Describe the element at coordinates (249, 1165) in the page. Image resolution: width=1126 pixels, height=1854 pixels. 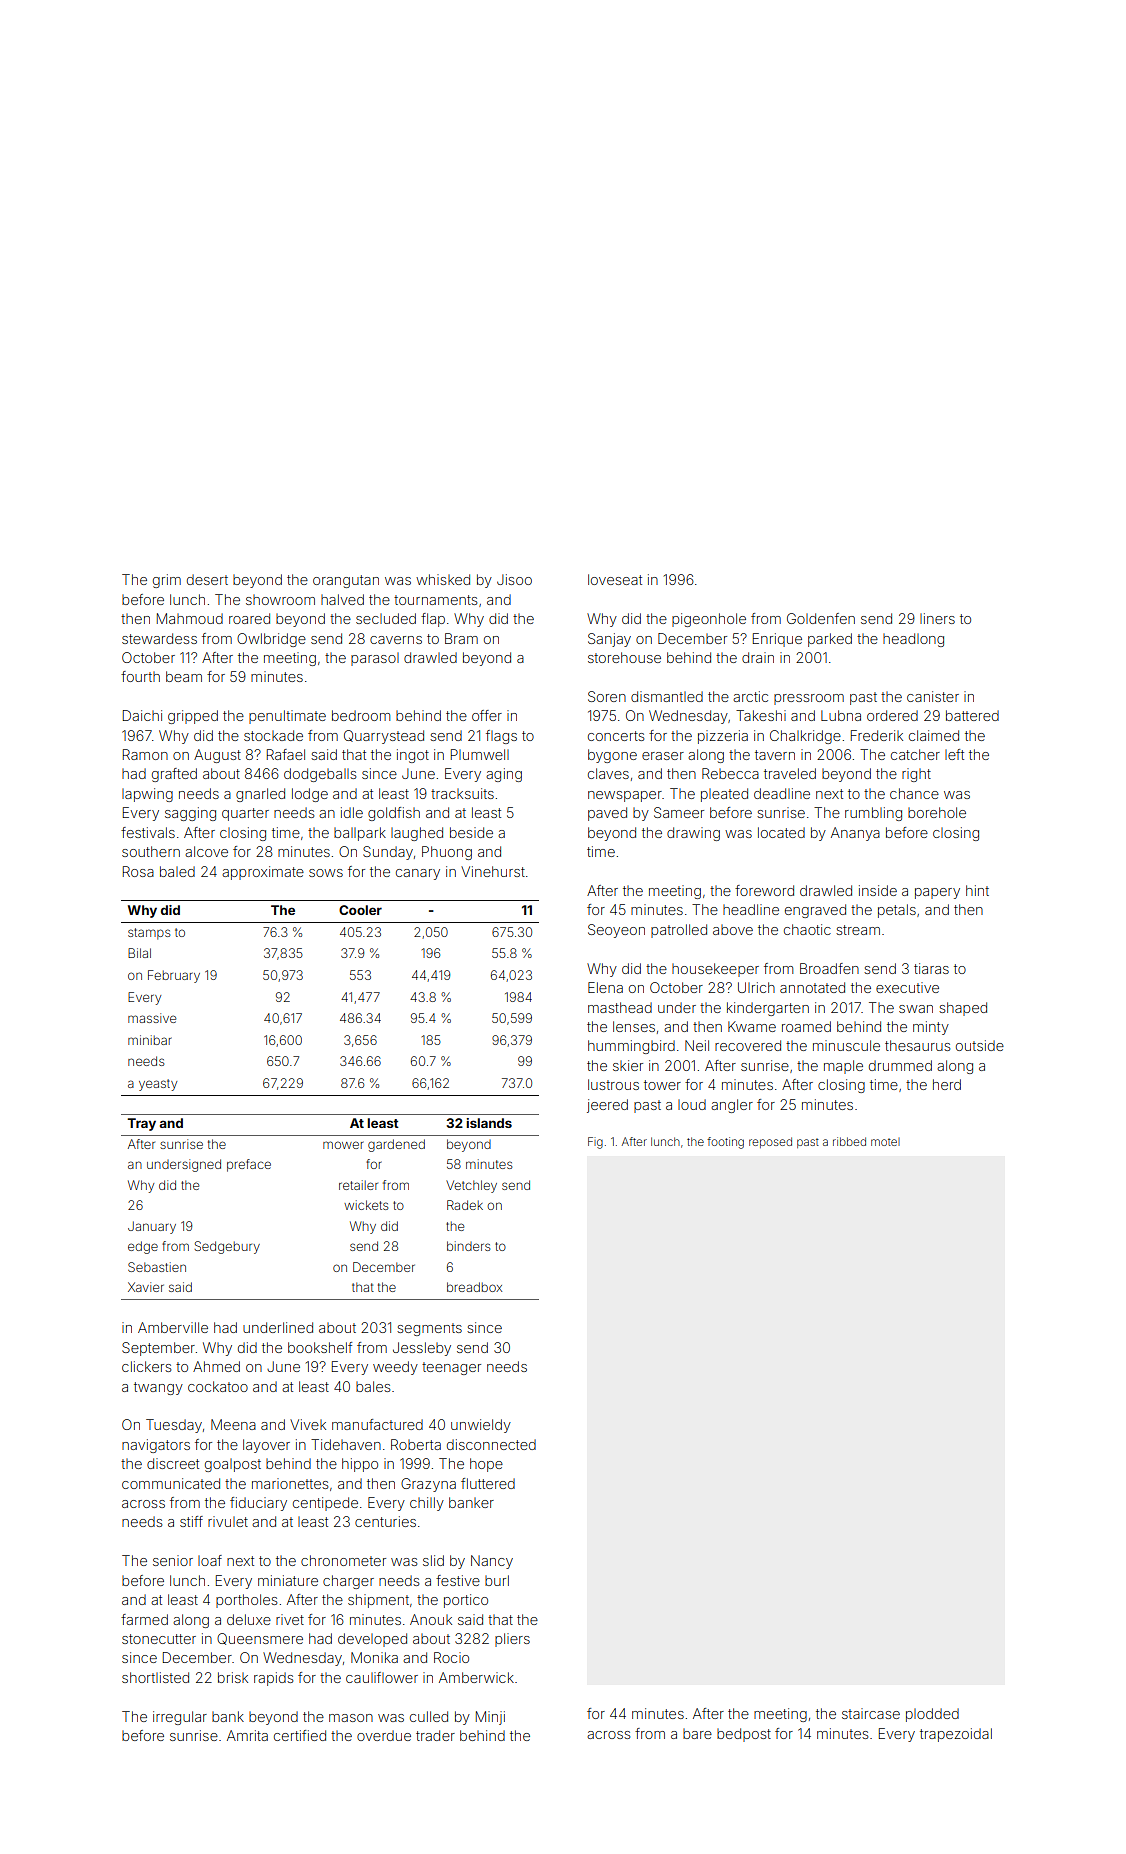
I see `preface` at that location.
